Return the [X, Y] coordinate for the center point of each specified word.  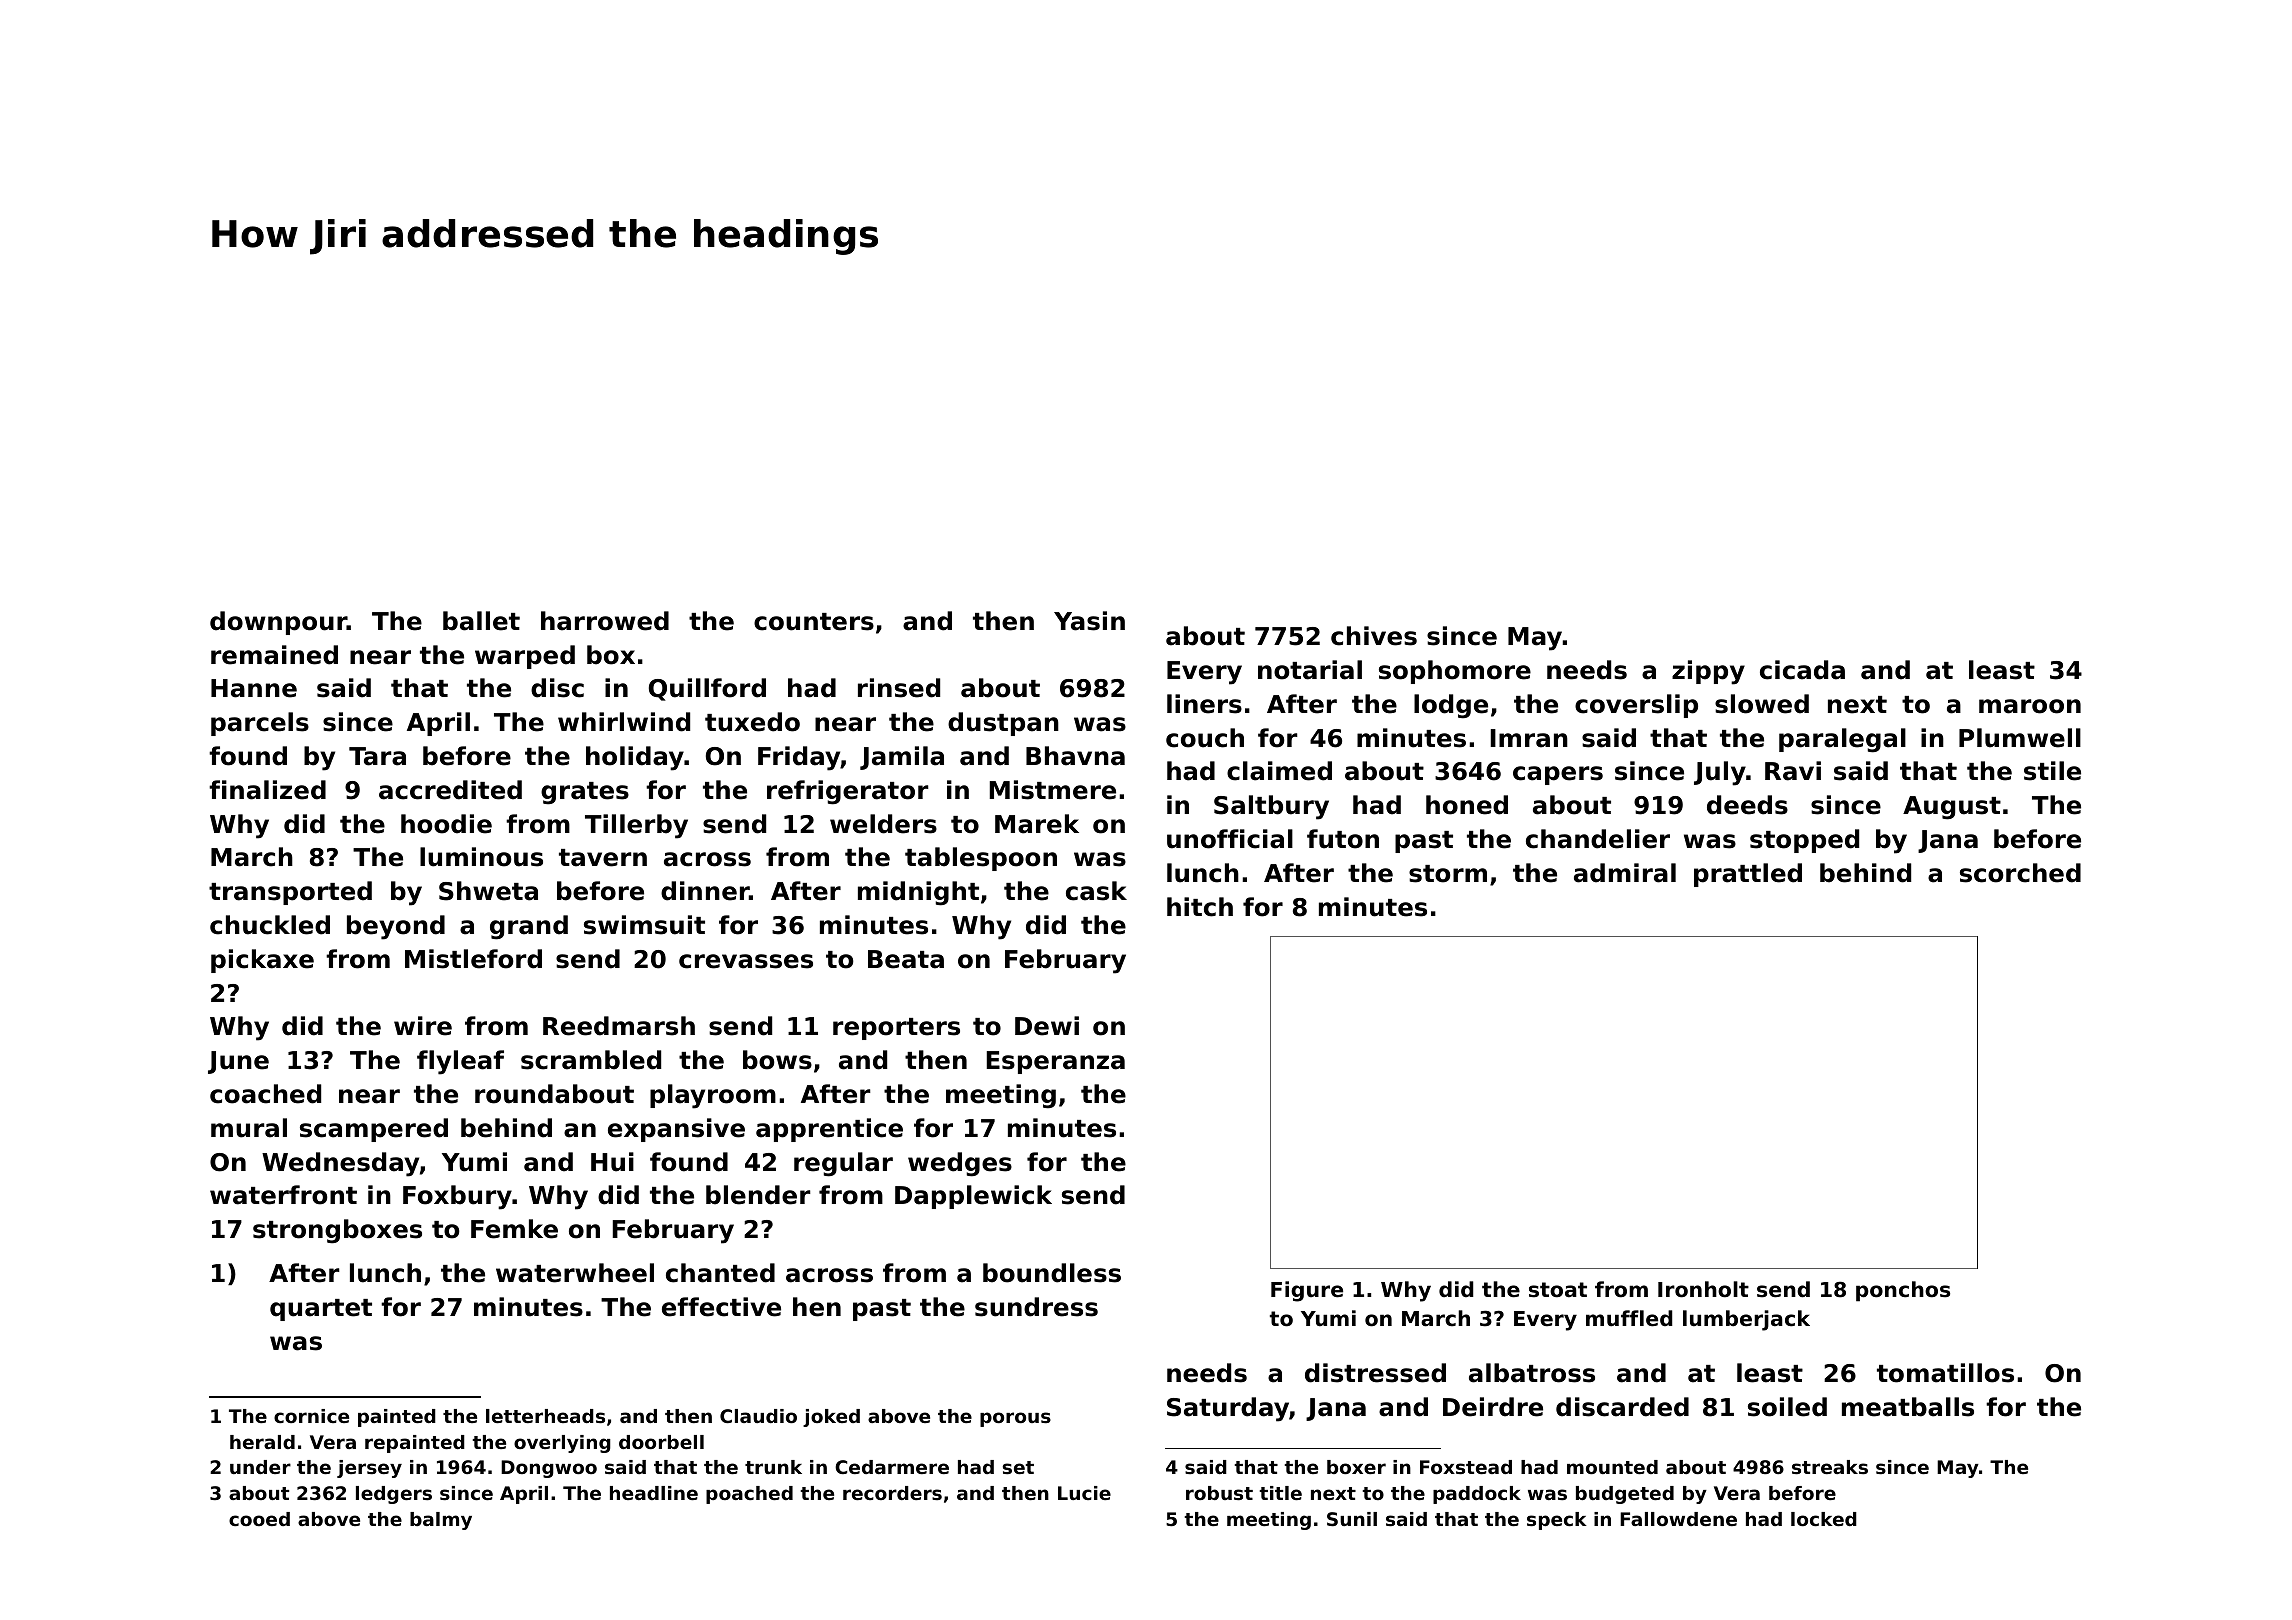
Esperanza [1055, 1062]
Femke [514, 1229]
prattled [1748, 875]
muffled [1629, 1318]
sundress [1036, 1307]
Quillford [707, 689]
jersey [369, 1469]
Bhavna [1075, 756]
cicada [1802, 670]
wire [423, 1026]
